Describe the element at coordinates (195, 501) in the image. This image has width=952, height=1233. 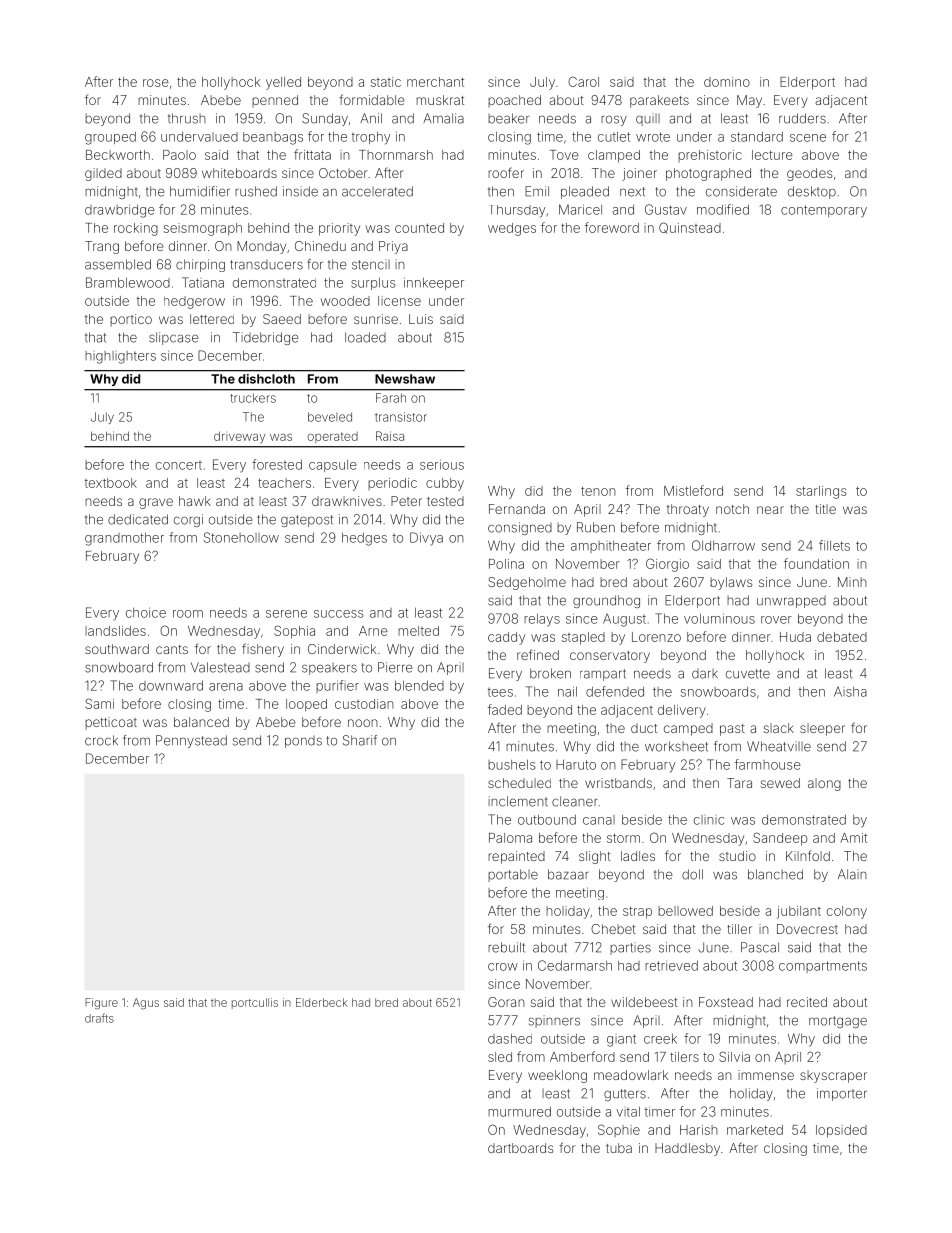
I see `hawk` at that location.
